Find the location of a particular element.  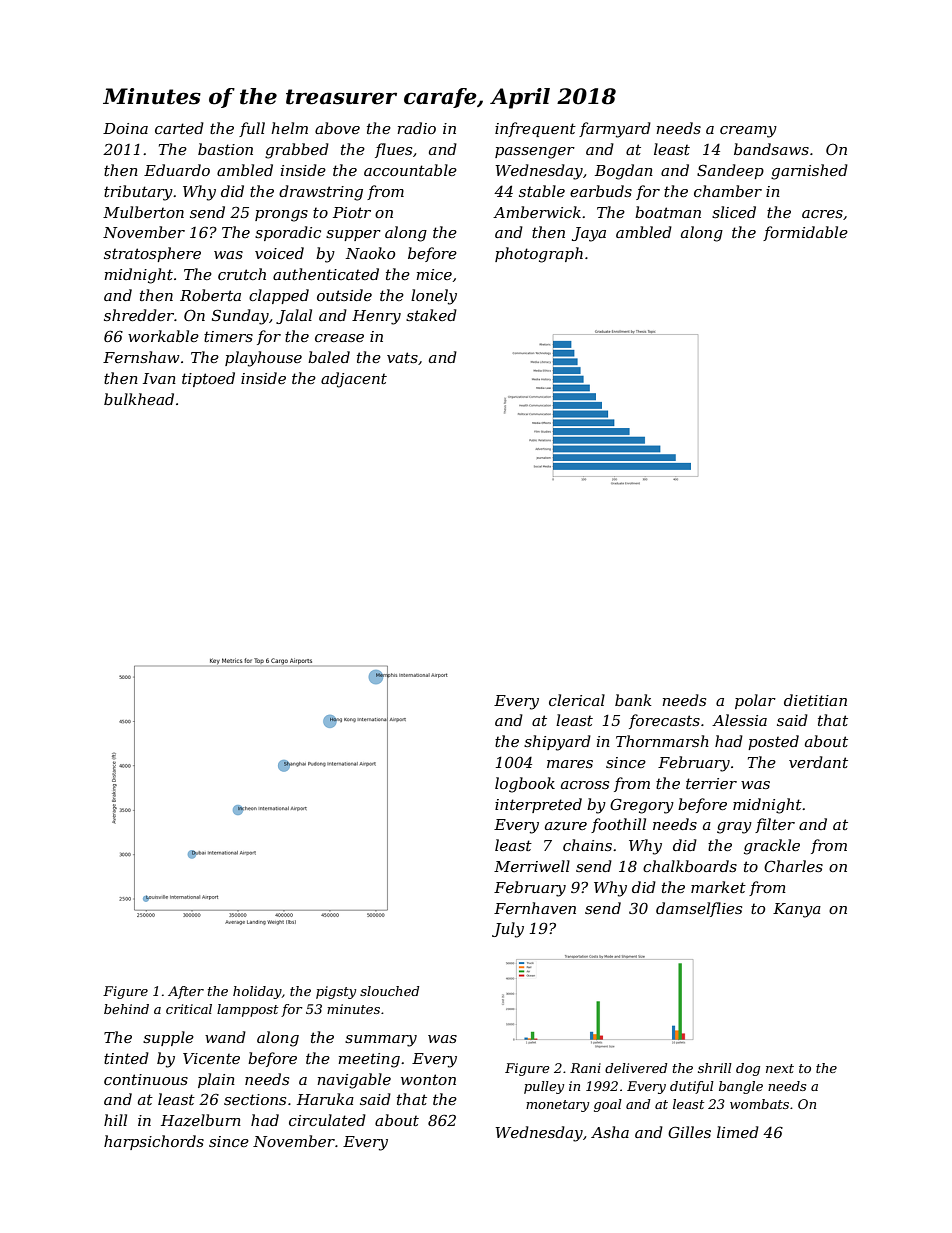

circulated is located at coordinates (327, 1120).
